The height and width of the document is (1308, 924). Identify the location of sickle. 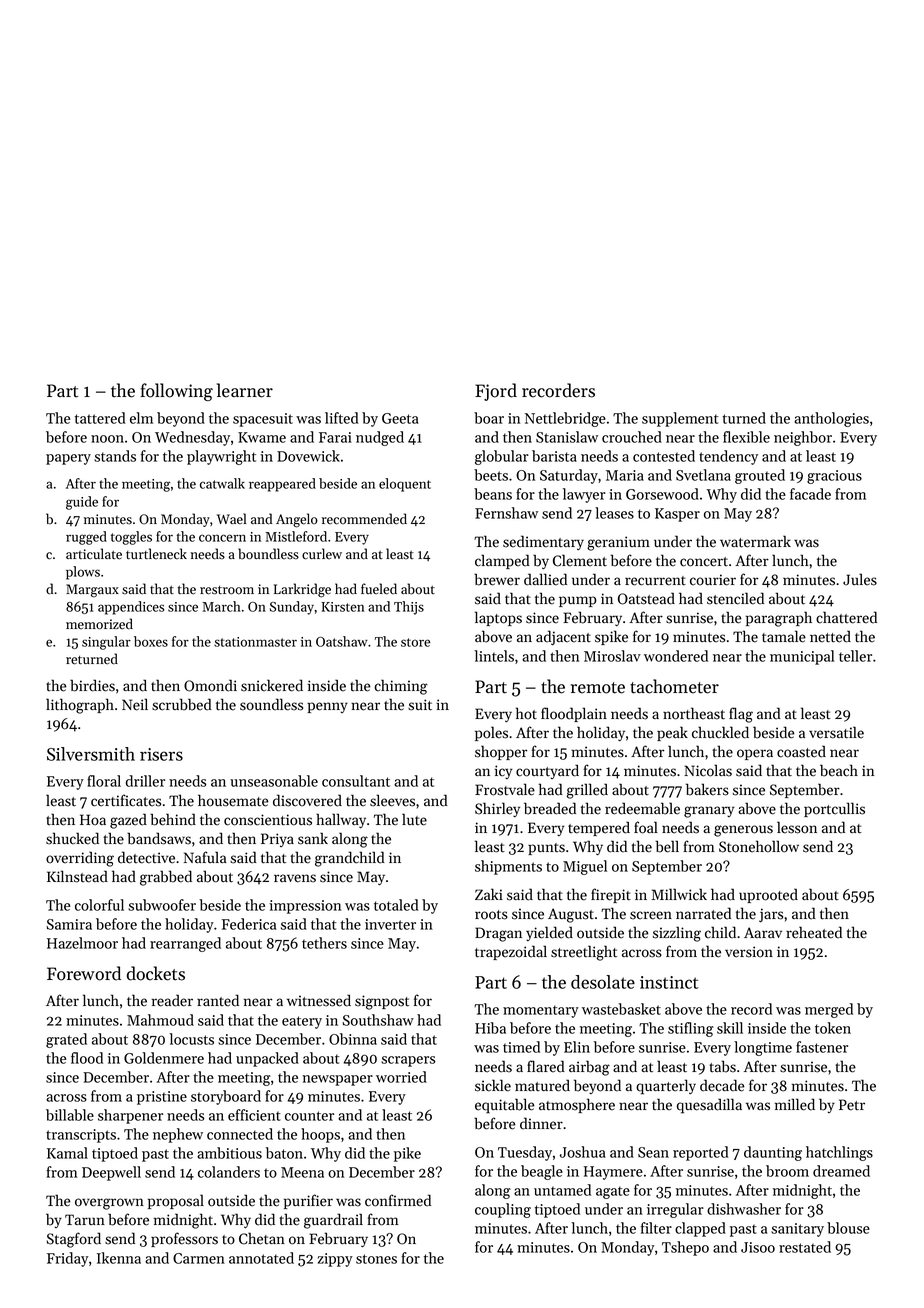
(493, 1085).
